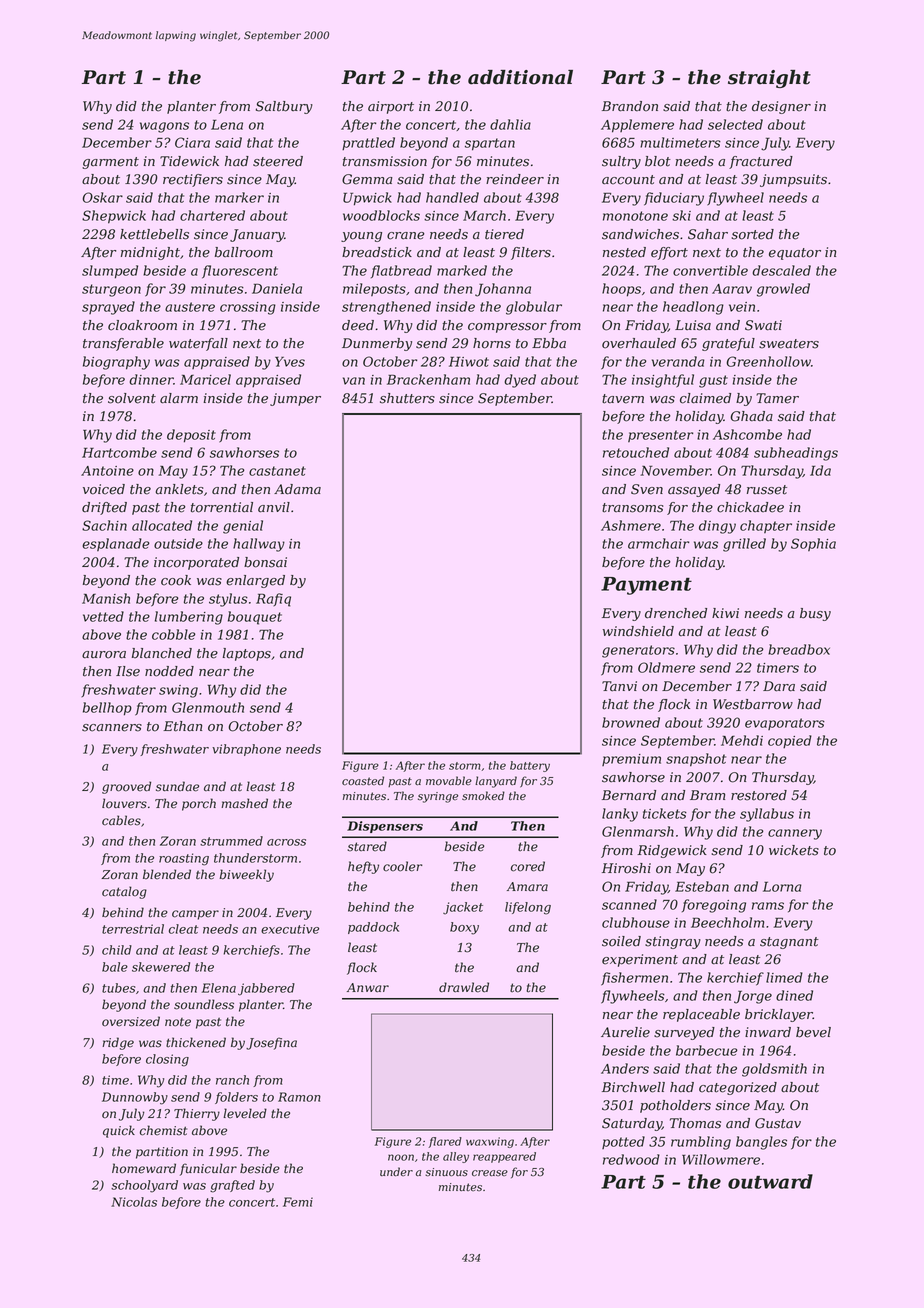 The width and height of the document is (924, 1308). Describe the element at coordinates (284, 107) in the document. I see `Saltbury` at that location.
